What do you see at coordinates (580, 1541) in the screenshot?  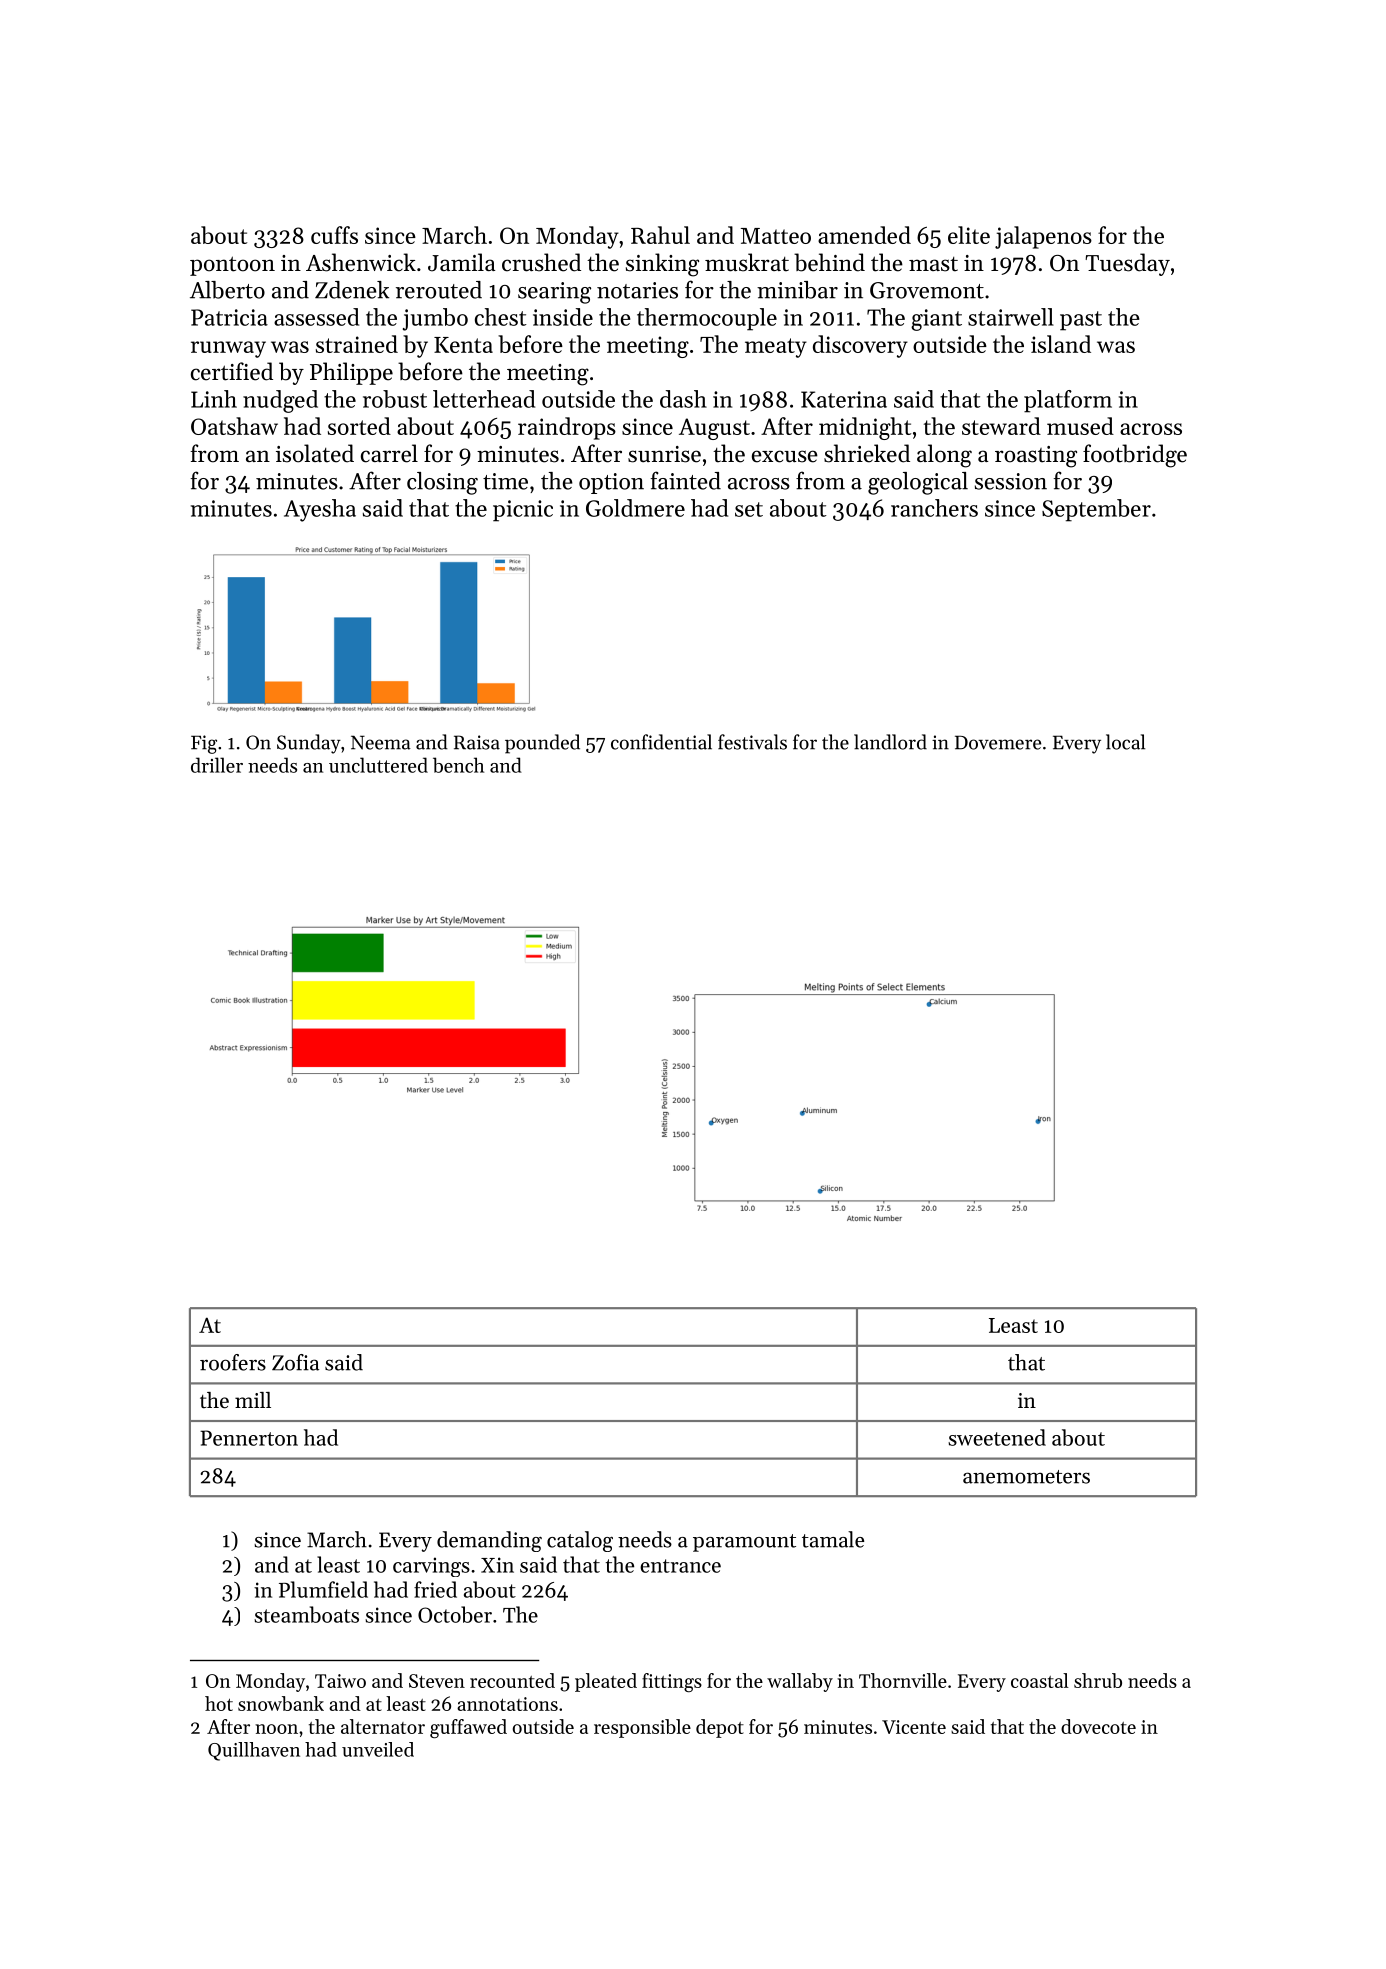 I see `catalog` at bounding box center [580, 1541].
